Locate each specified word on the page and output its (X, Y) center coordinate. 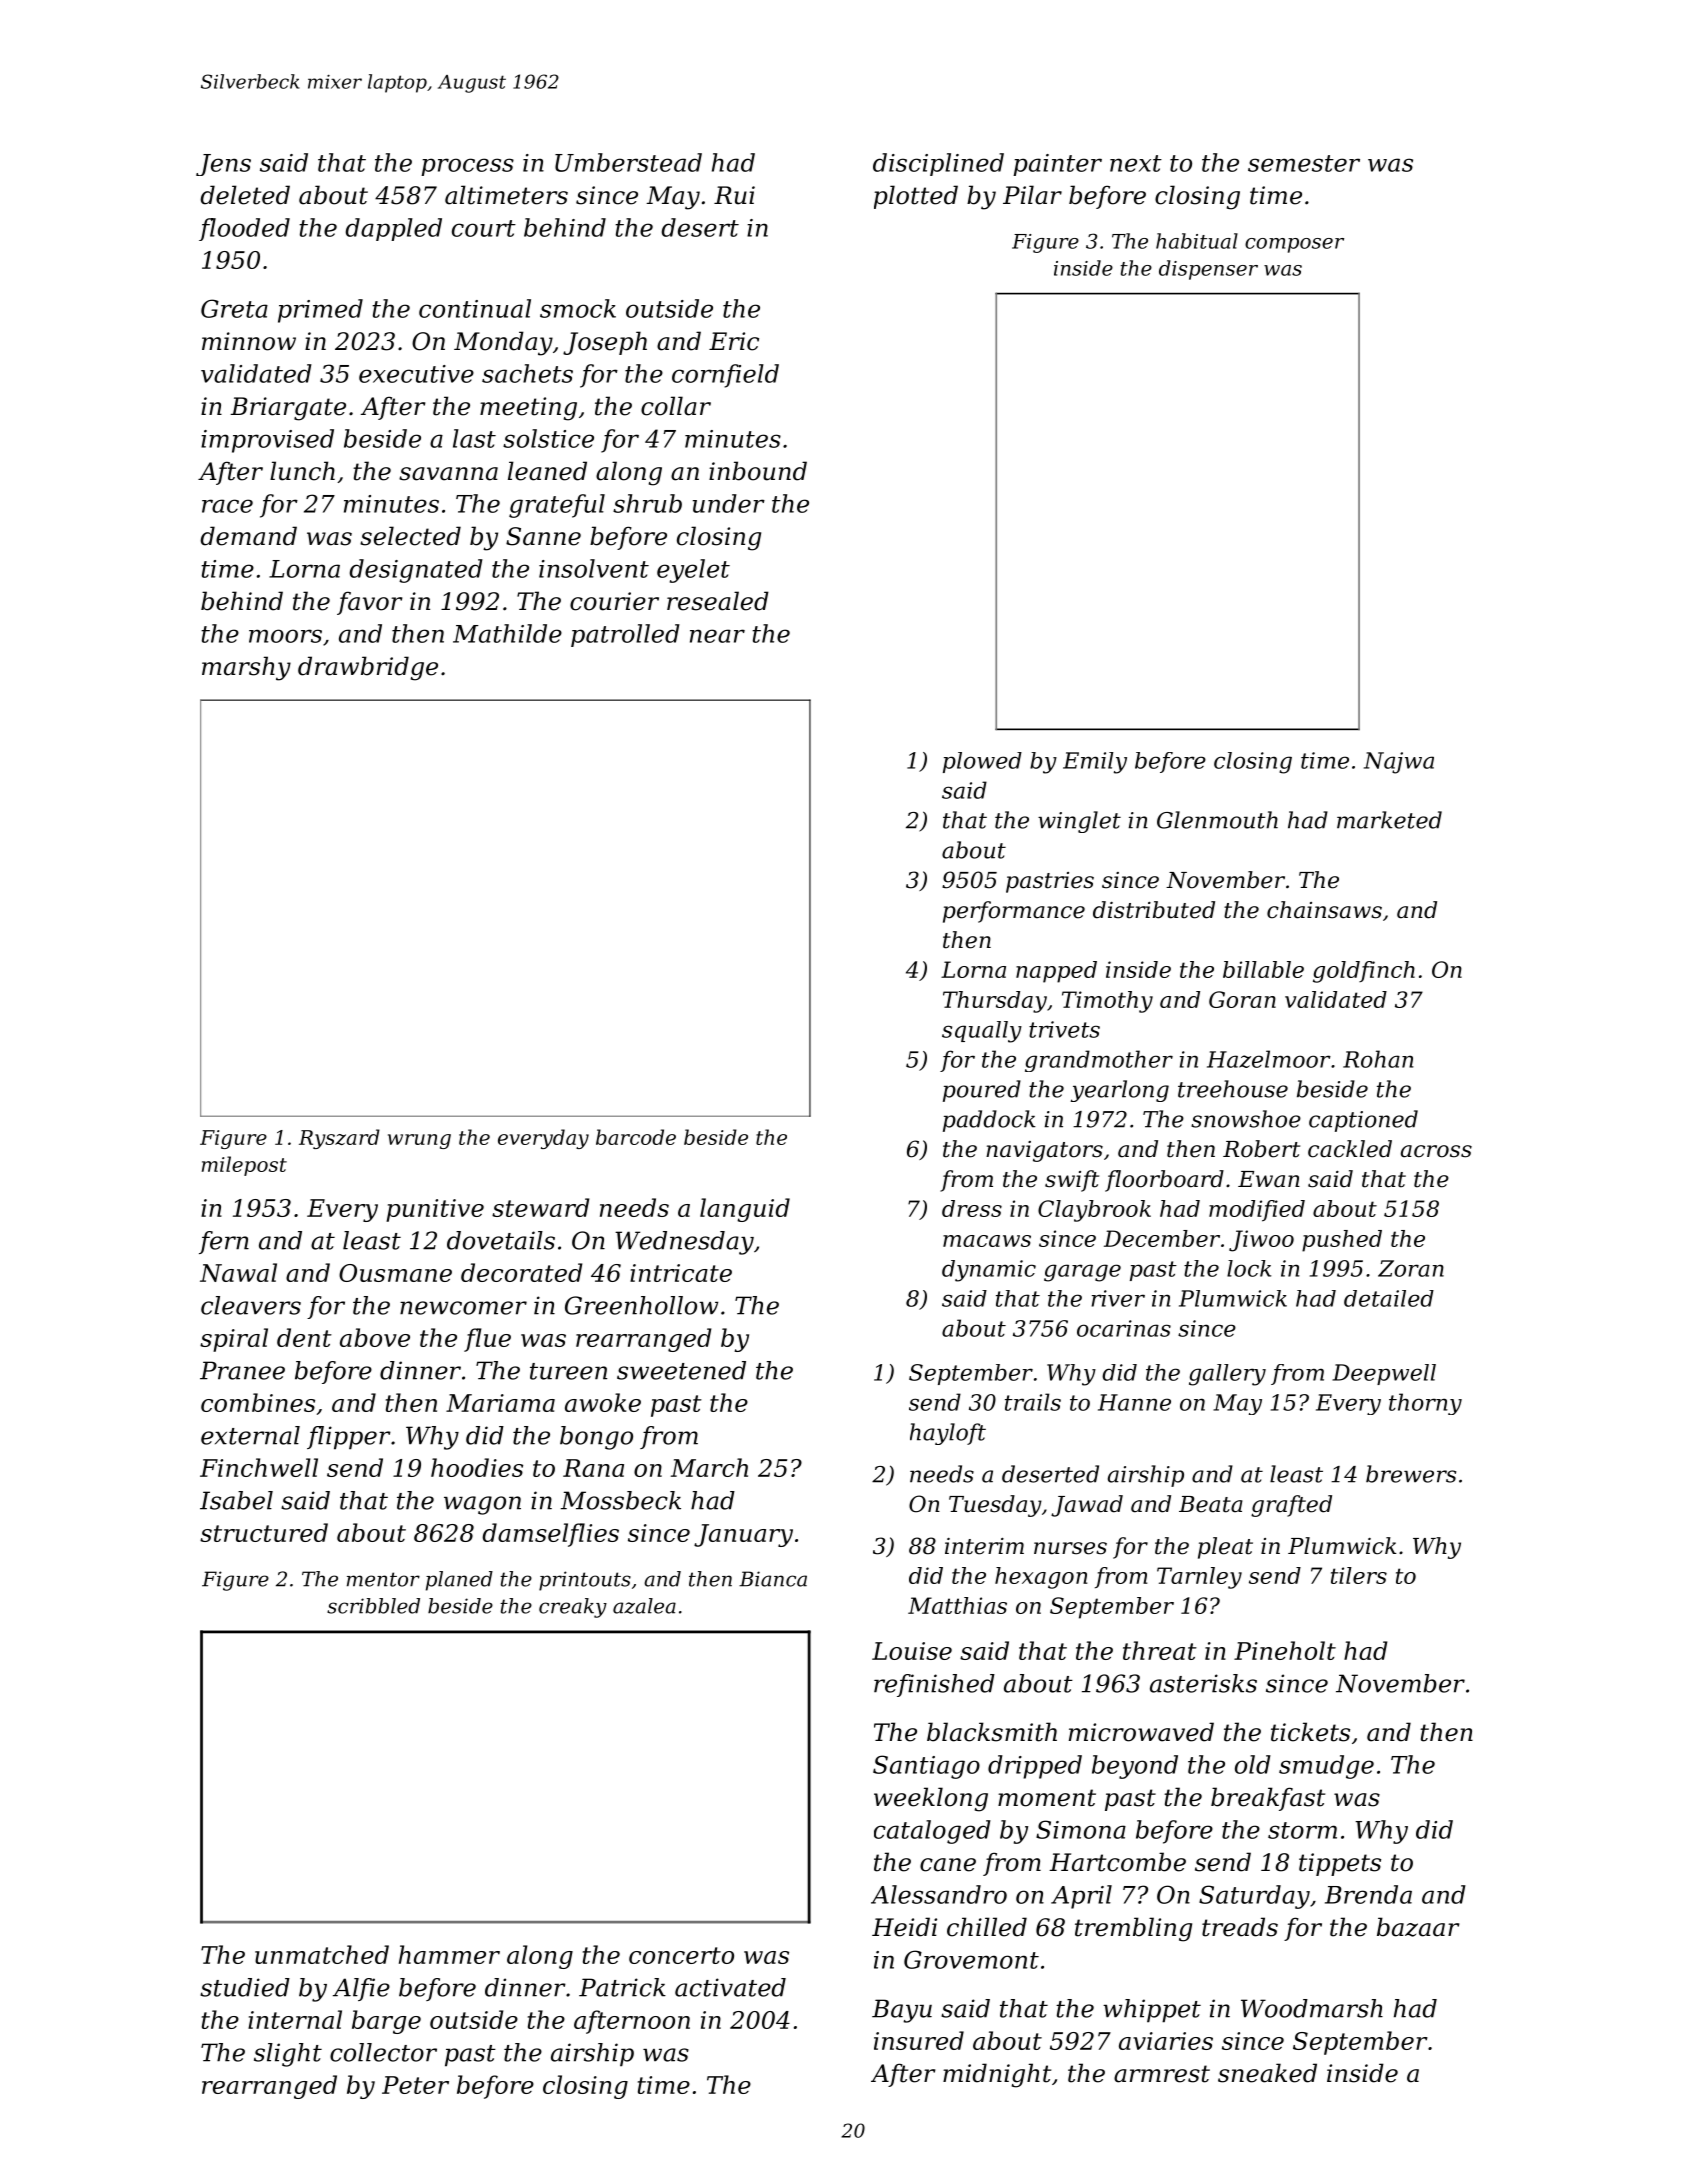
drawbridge (368, 668)
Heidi (904, 1927)
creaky (573, 1608)
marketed (1389, 820)
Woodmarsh (1312, 2008)
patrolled (625, 635)
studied (245, 1987)
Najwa (1399, 763)
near (717, 636)
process (467, 167)
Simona (1081, 1829)
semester (1304, 163)
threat (1160, 1650)
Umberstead (628, 162)
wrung (419, 1141)
